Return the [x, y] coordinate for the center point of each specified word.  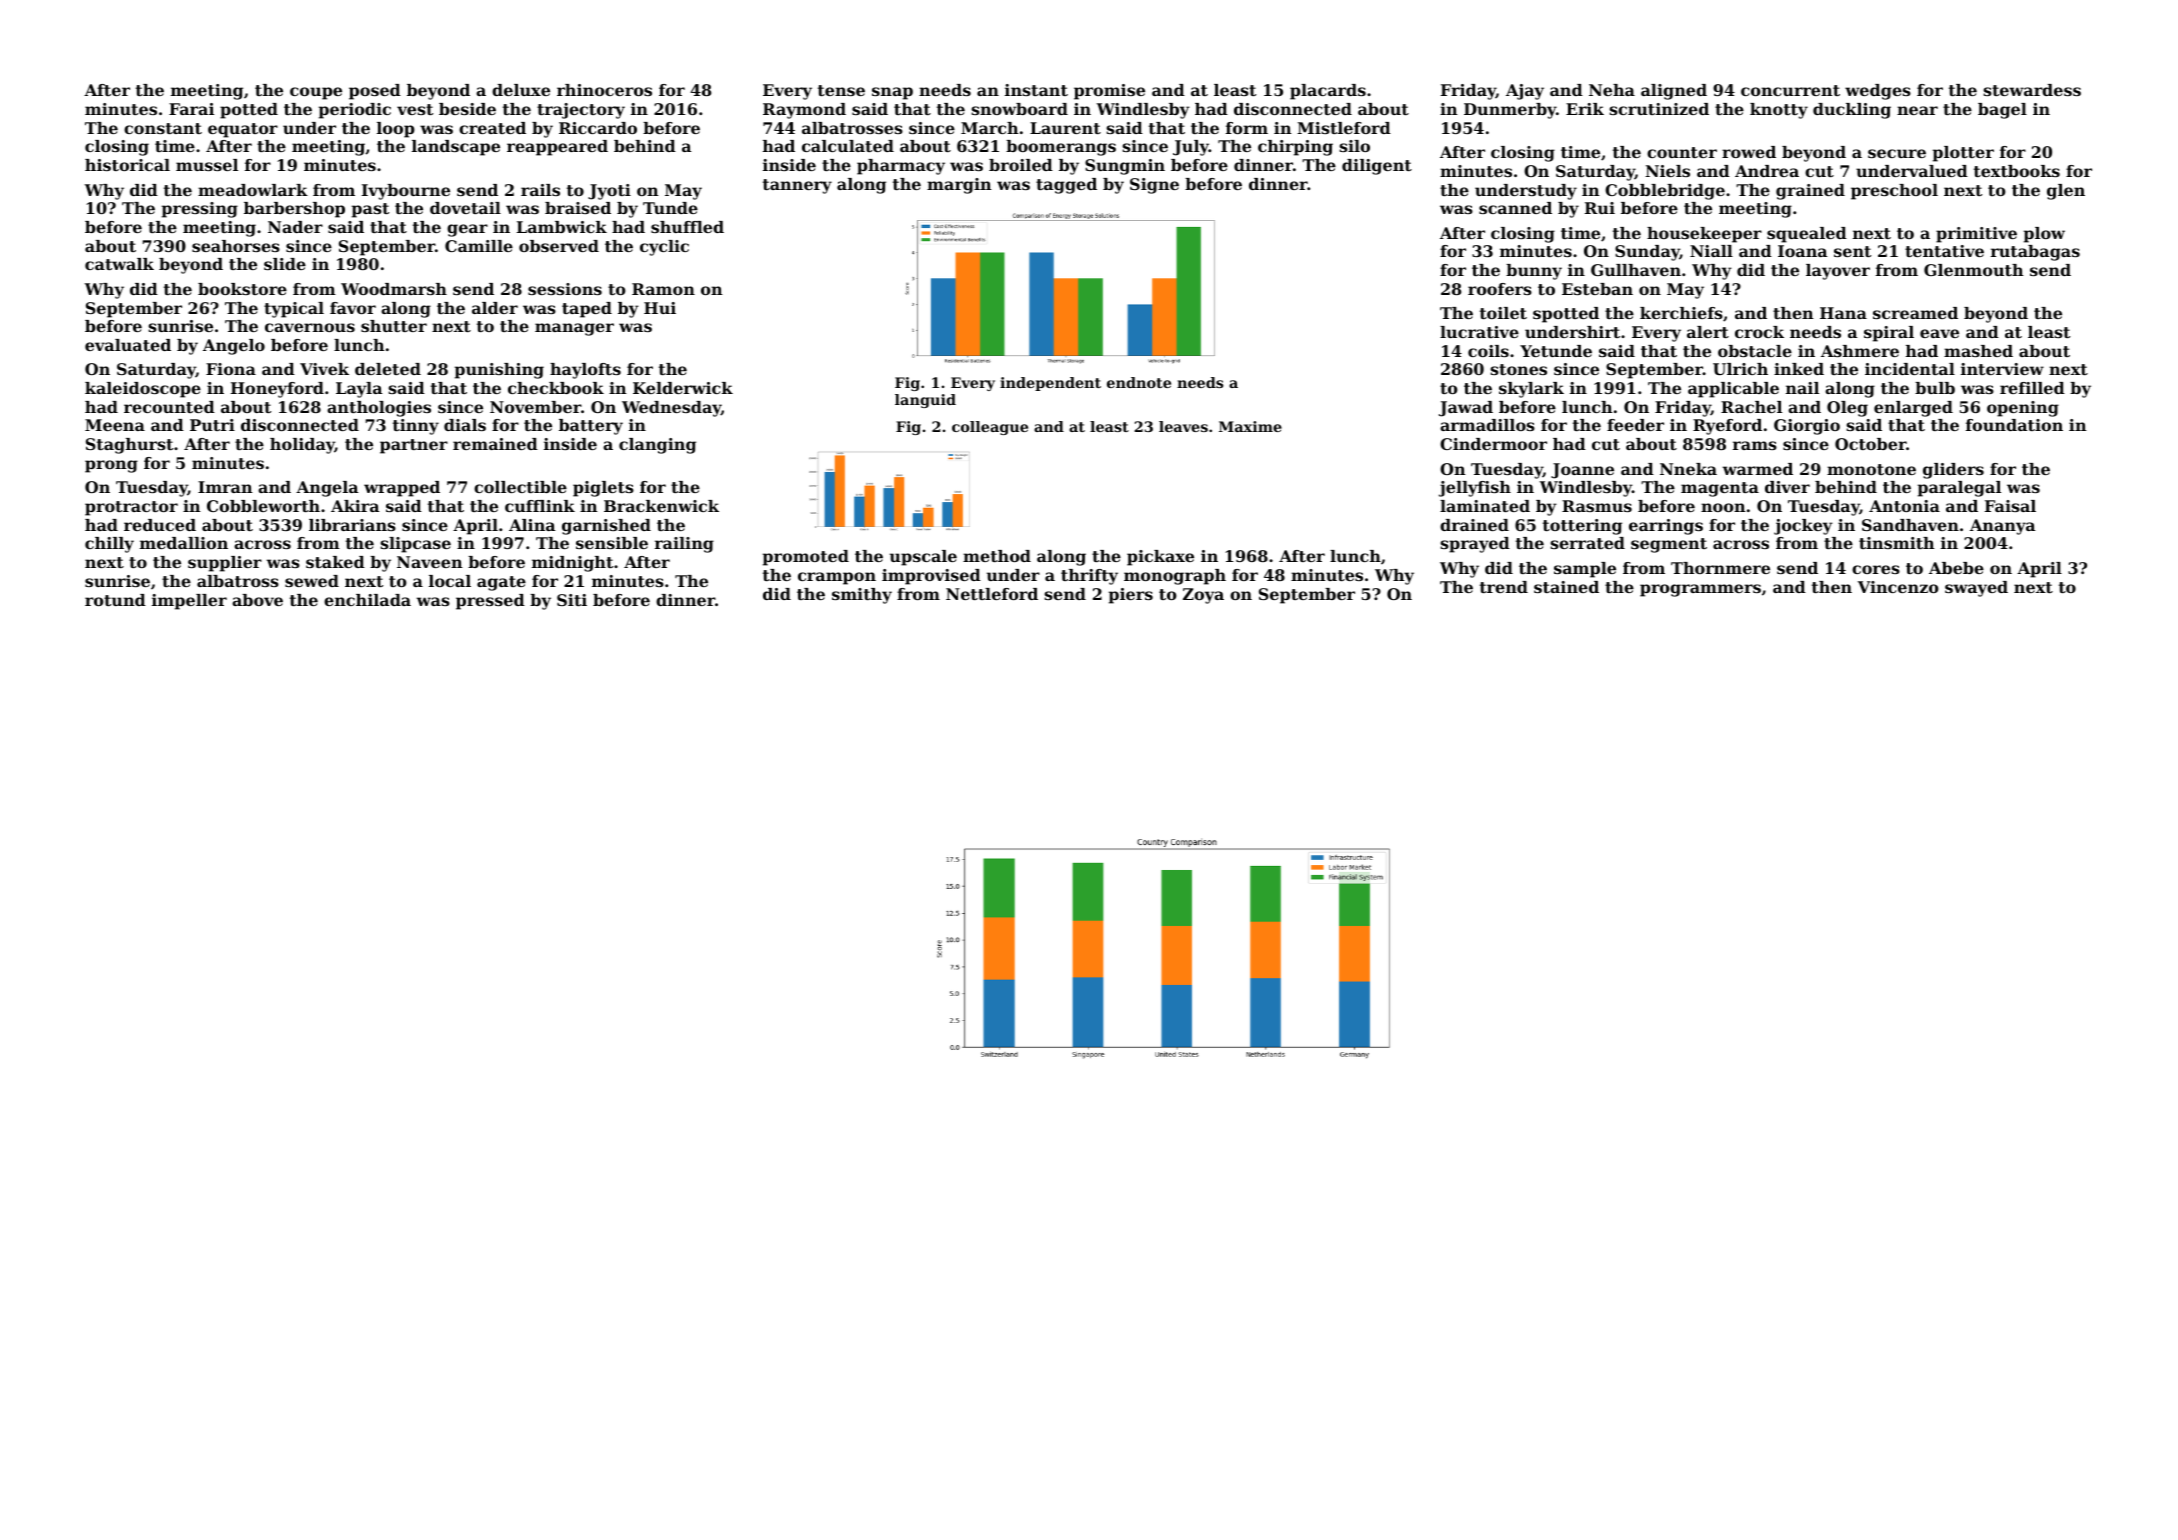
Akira [355, 506]
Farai [191, 109]
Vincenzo [1898, 587]
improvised [931, 577]
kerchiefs [1681, 313]
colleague [990, 428]
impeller [189, 602]
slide [285, 264]
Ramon [663, 289]
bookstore [242, 289]
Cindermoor [1493, 444]
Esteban [1597, 289]
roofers [1500, 289]
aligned [1674, 92]
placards [1328, 92]
